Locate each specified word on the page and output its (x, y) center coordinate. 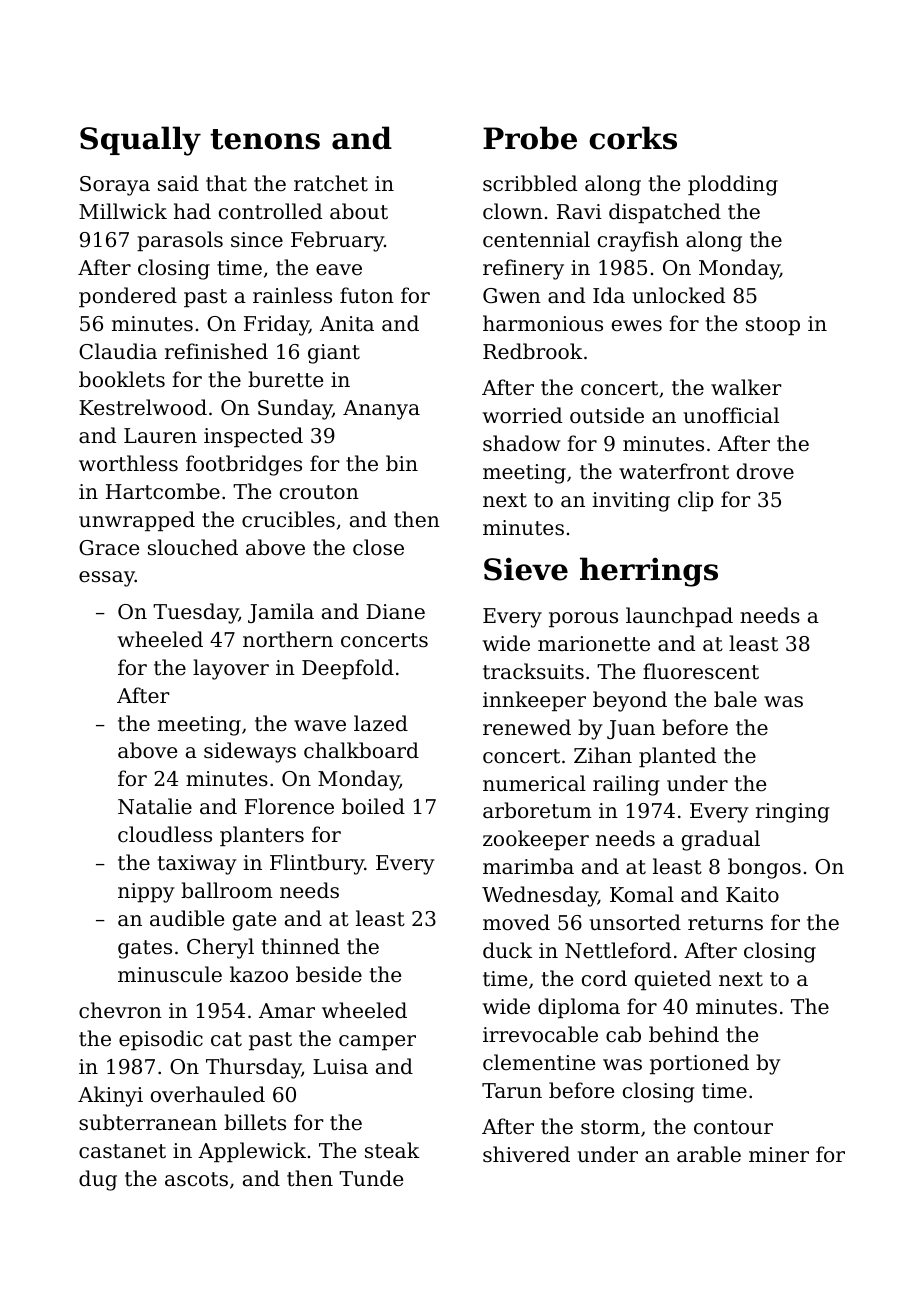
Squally (140, 141)
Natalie (155, 806)
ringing (793, 813)
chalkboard (361, 750)
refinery (523, 269)
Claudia (118, 351)
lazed (381, 723)
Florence (289, 806)
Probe (530, 138)
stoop (773, 326)
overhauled (208, 1094)
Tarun (512, 1090)
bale (735, 699)
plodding (733, 185)
